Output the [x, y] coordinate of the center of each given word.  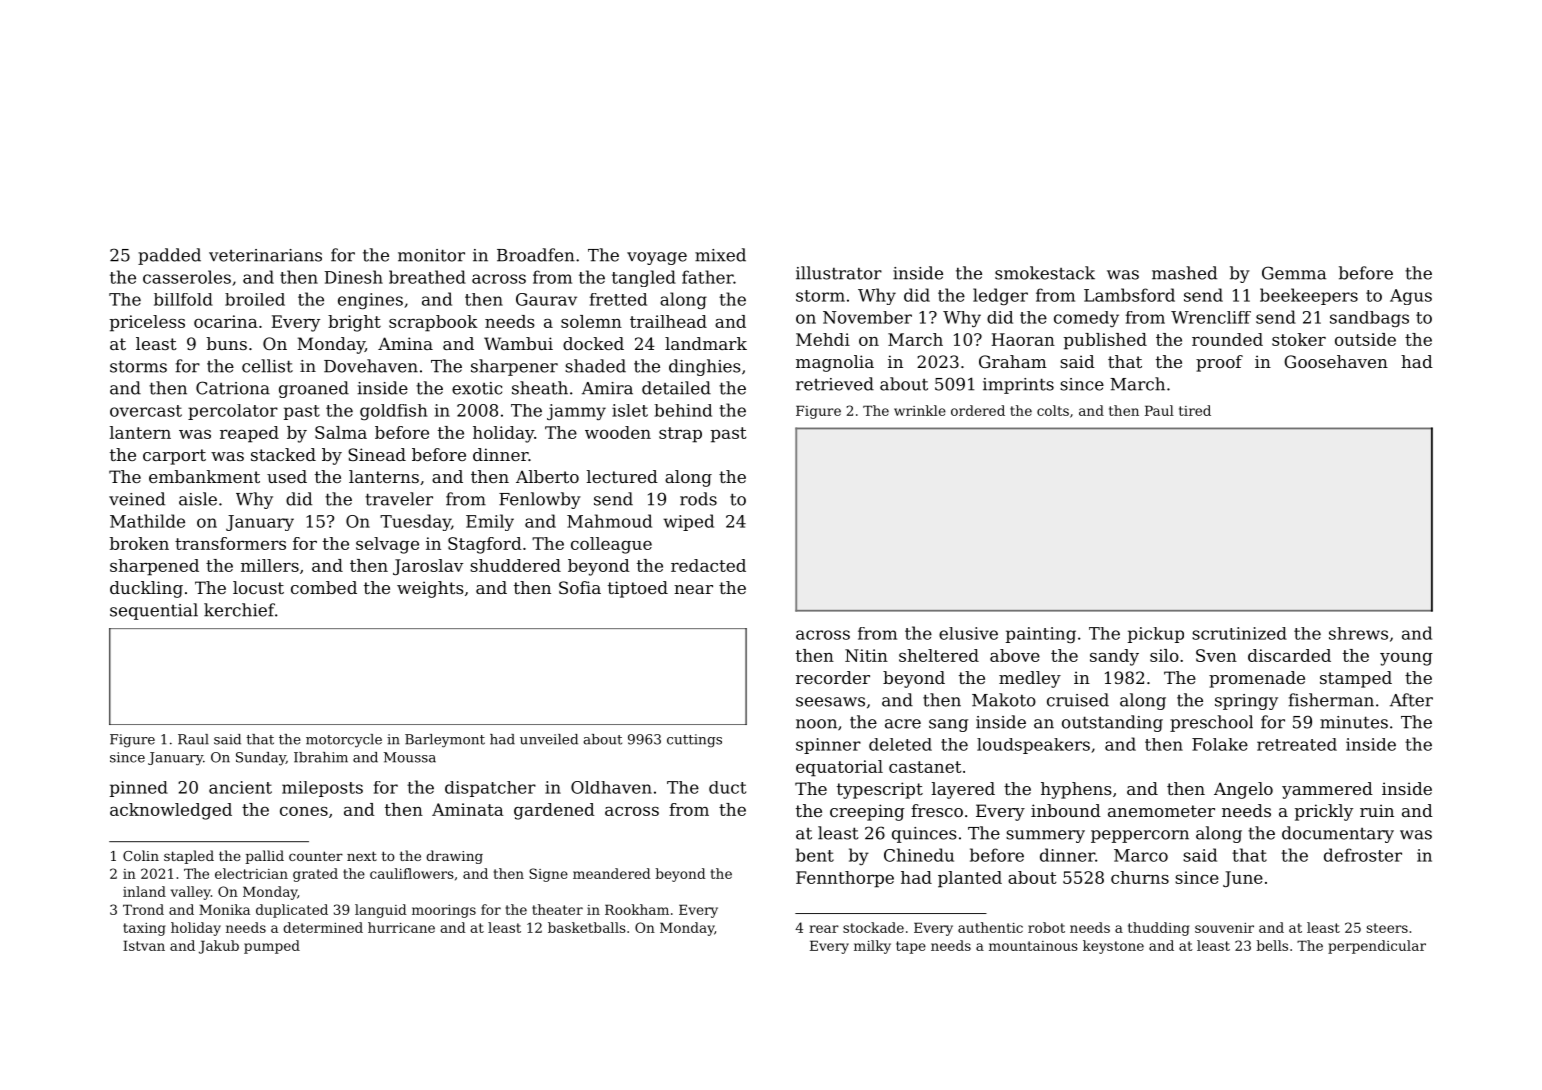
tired [1195, 410]
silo [1164, 655]
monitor [431, 255]
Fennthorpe [845, 879]
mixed [720, 255]
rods [698, 499]
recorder [833, 677]
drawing [454, 857]
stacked [283, 454]
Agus [1411, 297]
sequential [154, 611]
